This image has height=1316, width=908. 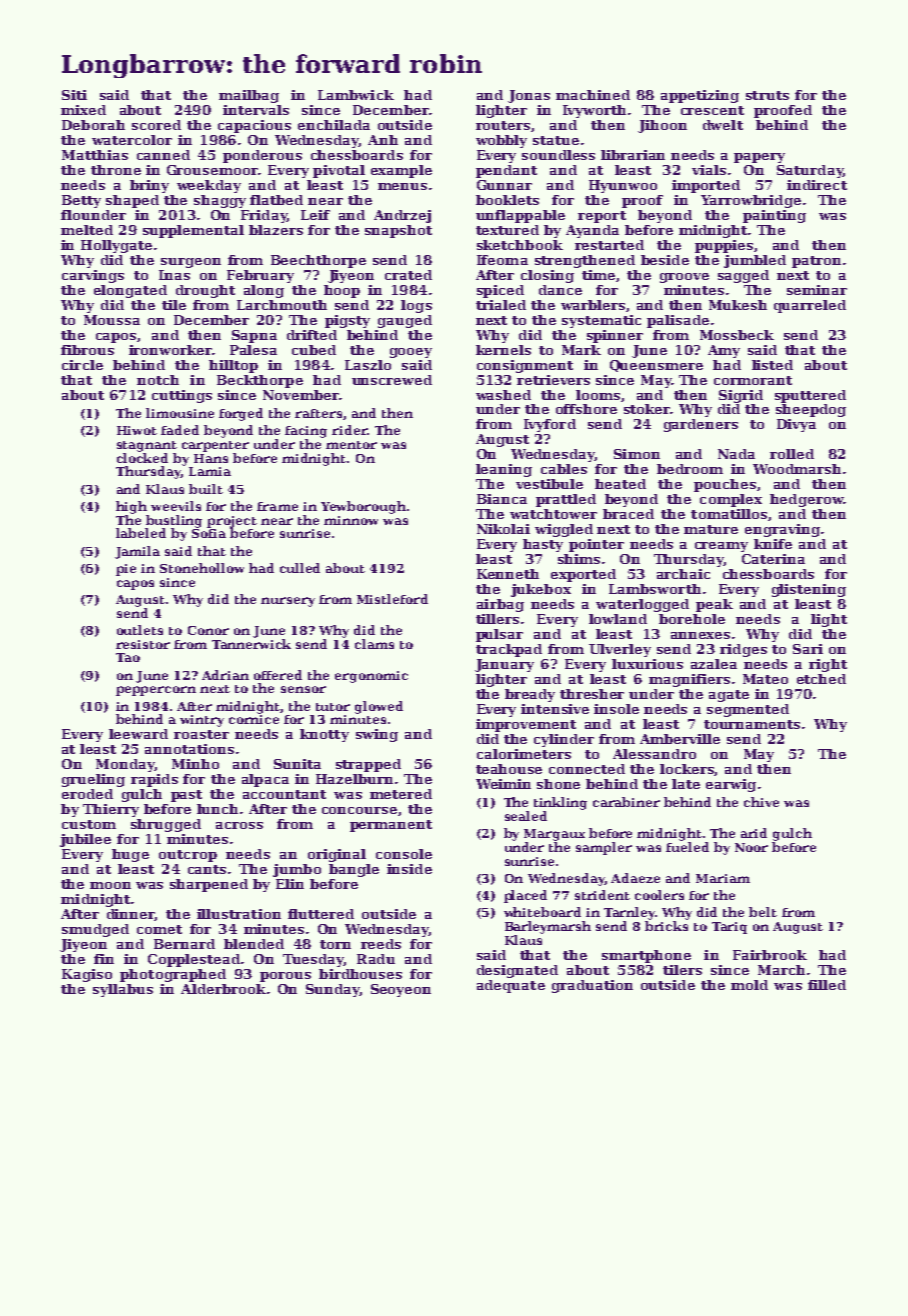 What do you see at coordinates (508, 574) in the image?
I see `Kenneth` at bounding box center [508, 574].
